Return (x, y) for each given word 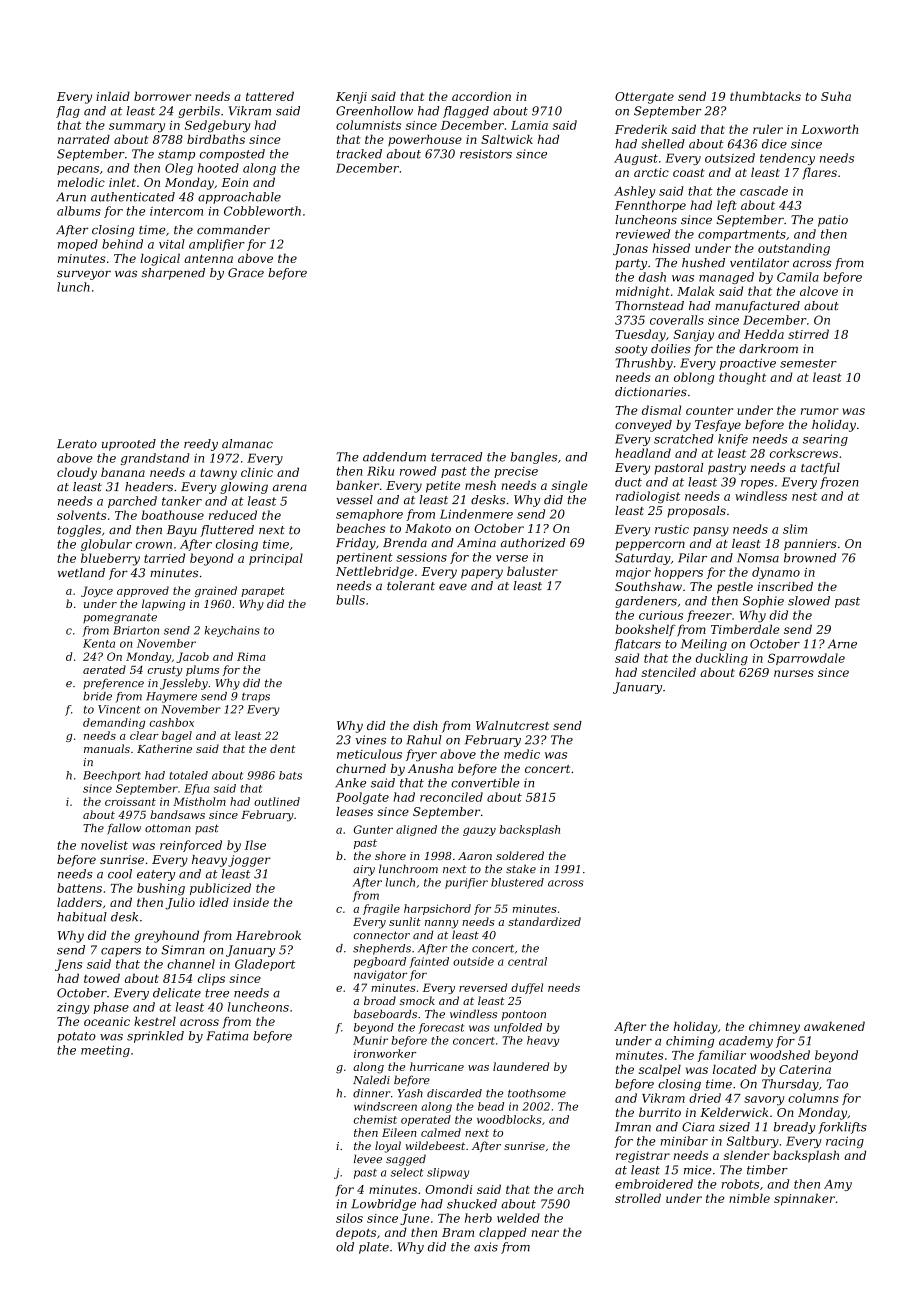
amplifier (217, 245)
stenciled (668, 672)
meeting (105, 1051)
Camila (798, 277)
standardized (544, 921)
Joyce (97, 591)
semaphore (369, 515)
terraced (456, 457)
